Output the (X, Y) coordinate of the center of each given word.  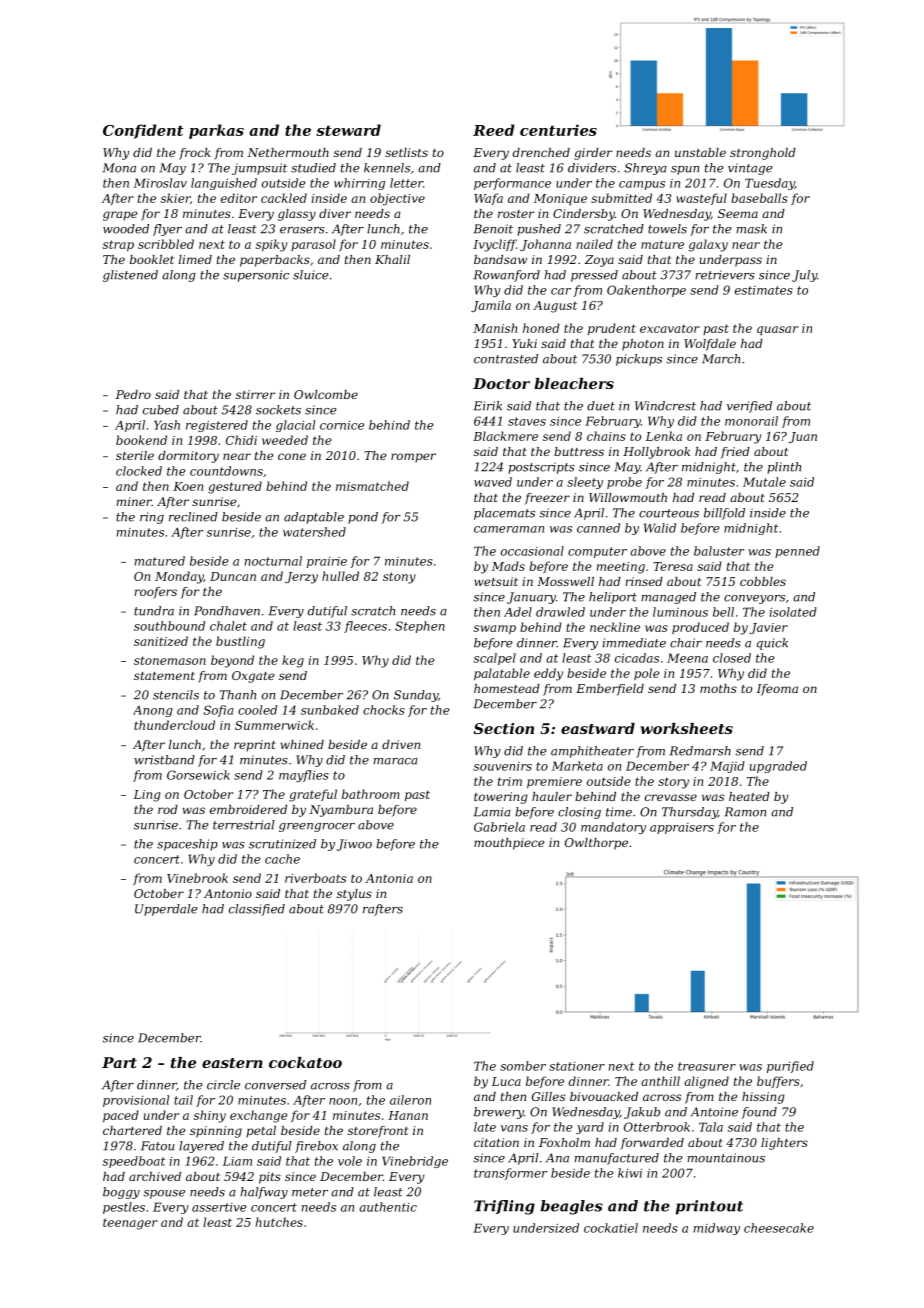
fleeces (365, 627)
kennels (387, 168)
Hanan (408, 1115)
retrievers (725, 275)
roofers (155, 593)
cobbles (763, 581)
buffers (778, 1082)
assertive (219, 1207)
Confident (143, 131)
